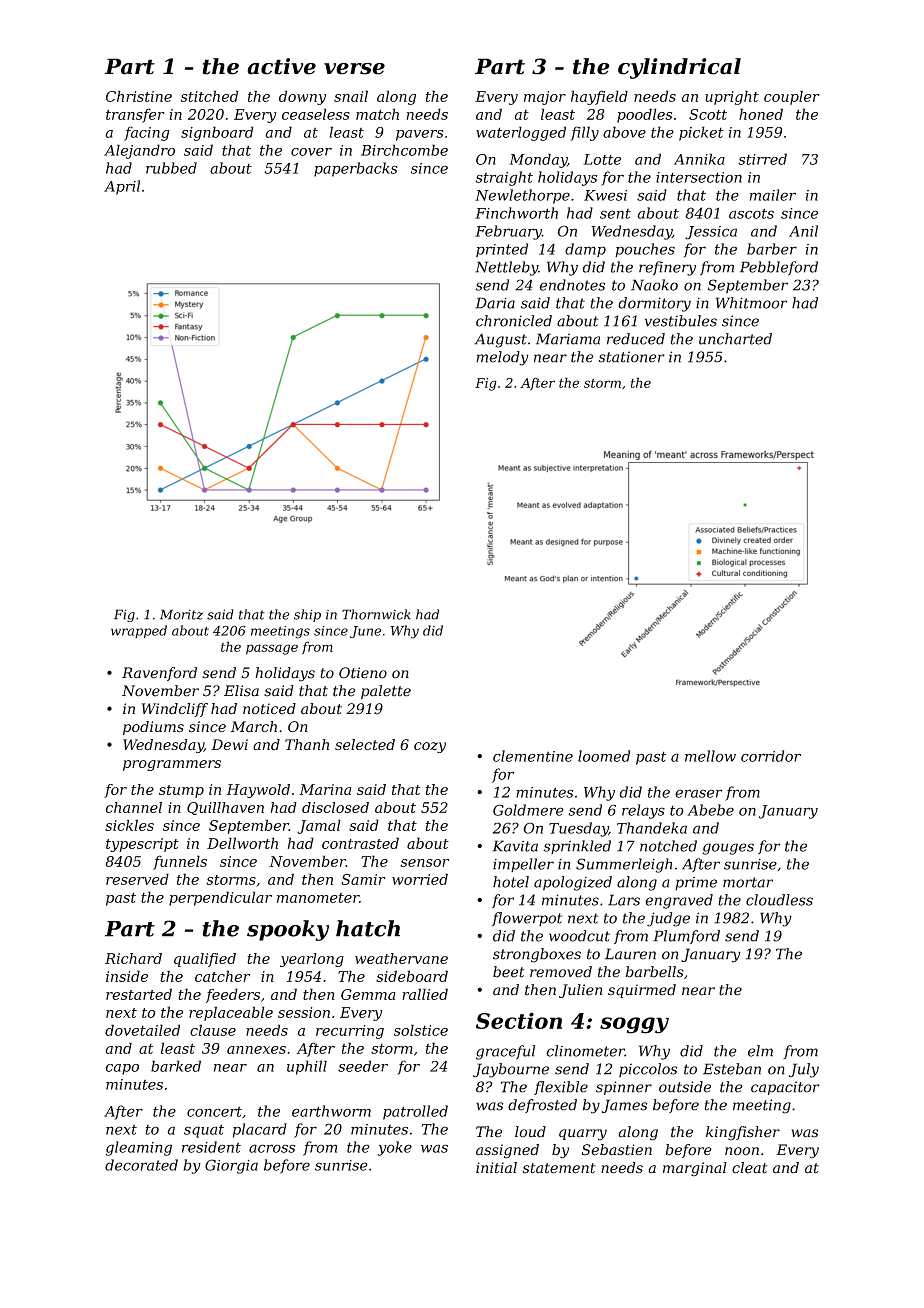  What do you see at coordinates (181, 614) in the screenshot?
I see `Moritz` at bounding box center [181, 614].
